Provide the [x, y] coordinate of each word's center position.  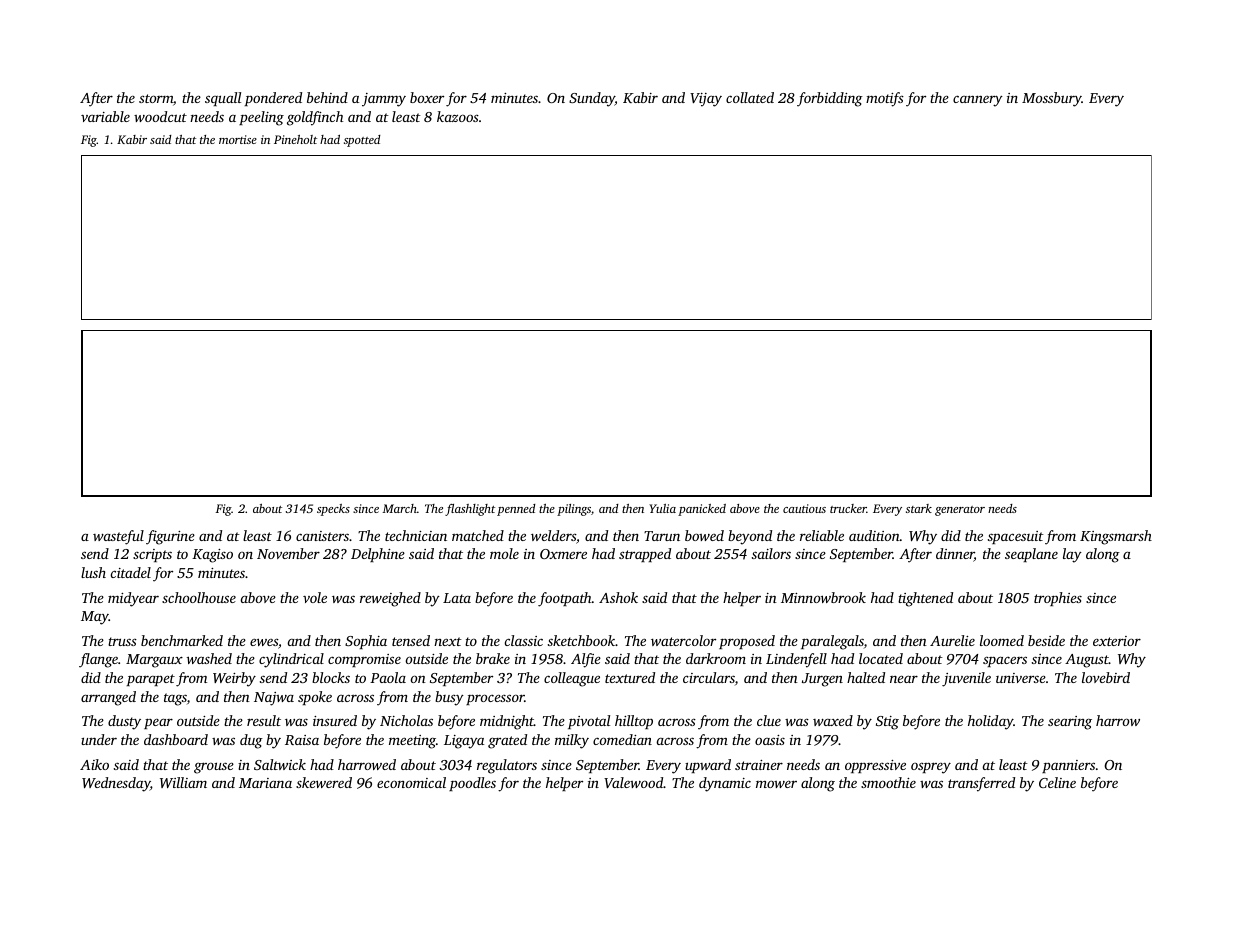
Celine [1057, 782]
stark [919, 508]
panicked [702, 510]
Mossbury [1052, 99]
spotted [362, 141]
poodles [472, 784]
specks [333, 510]
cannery [978, 101]
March [400, 508]
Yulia [662, 508]
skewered [324, 782]
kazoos [458, 116]
